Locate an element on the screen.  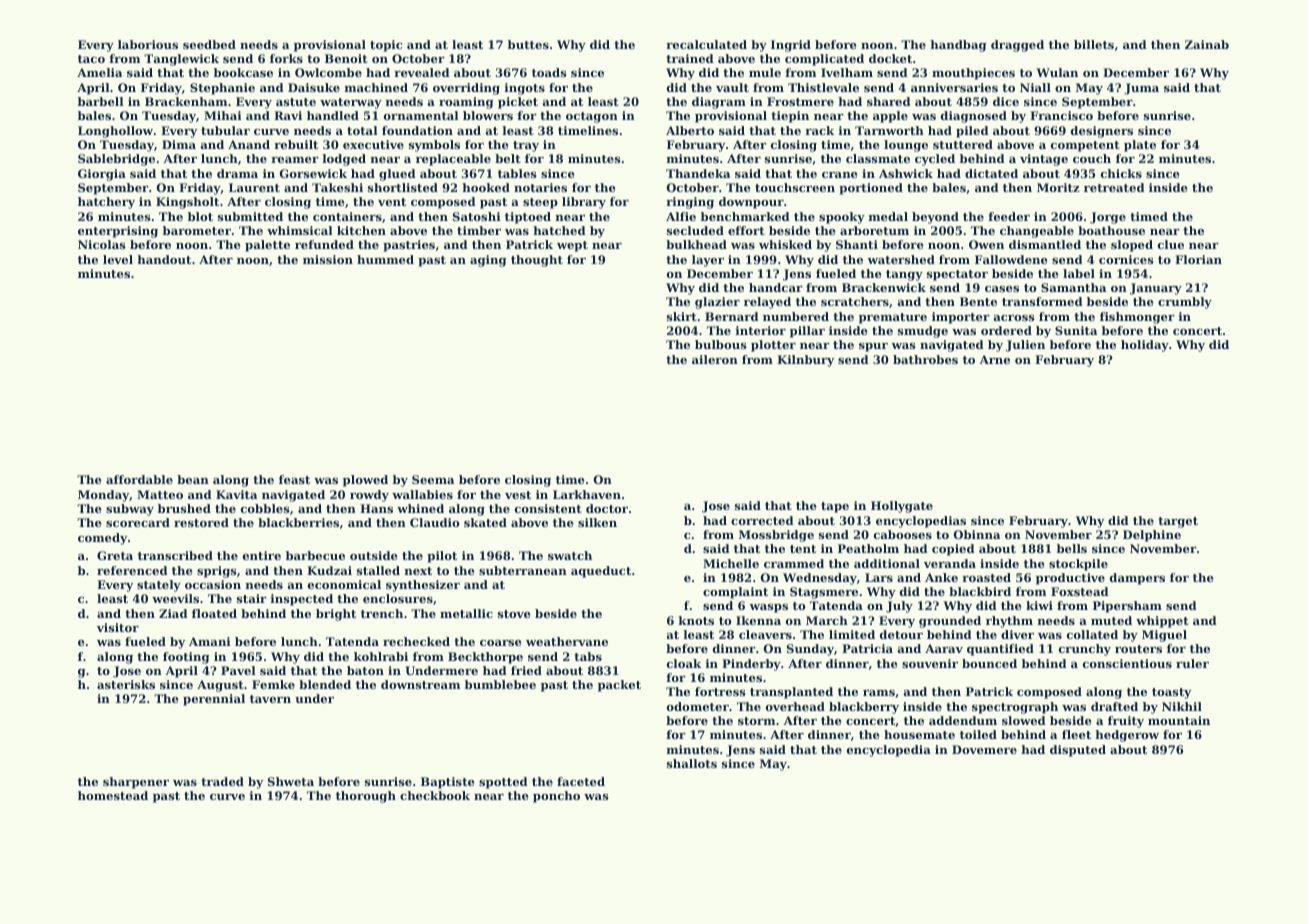
Zainab is located at coordinates (1207, 44).
